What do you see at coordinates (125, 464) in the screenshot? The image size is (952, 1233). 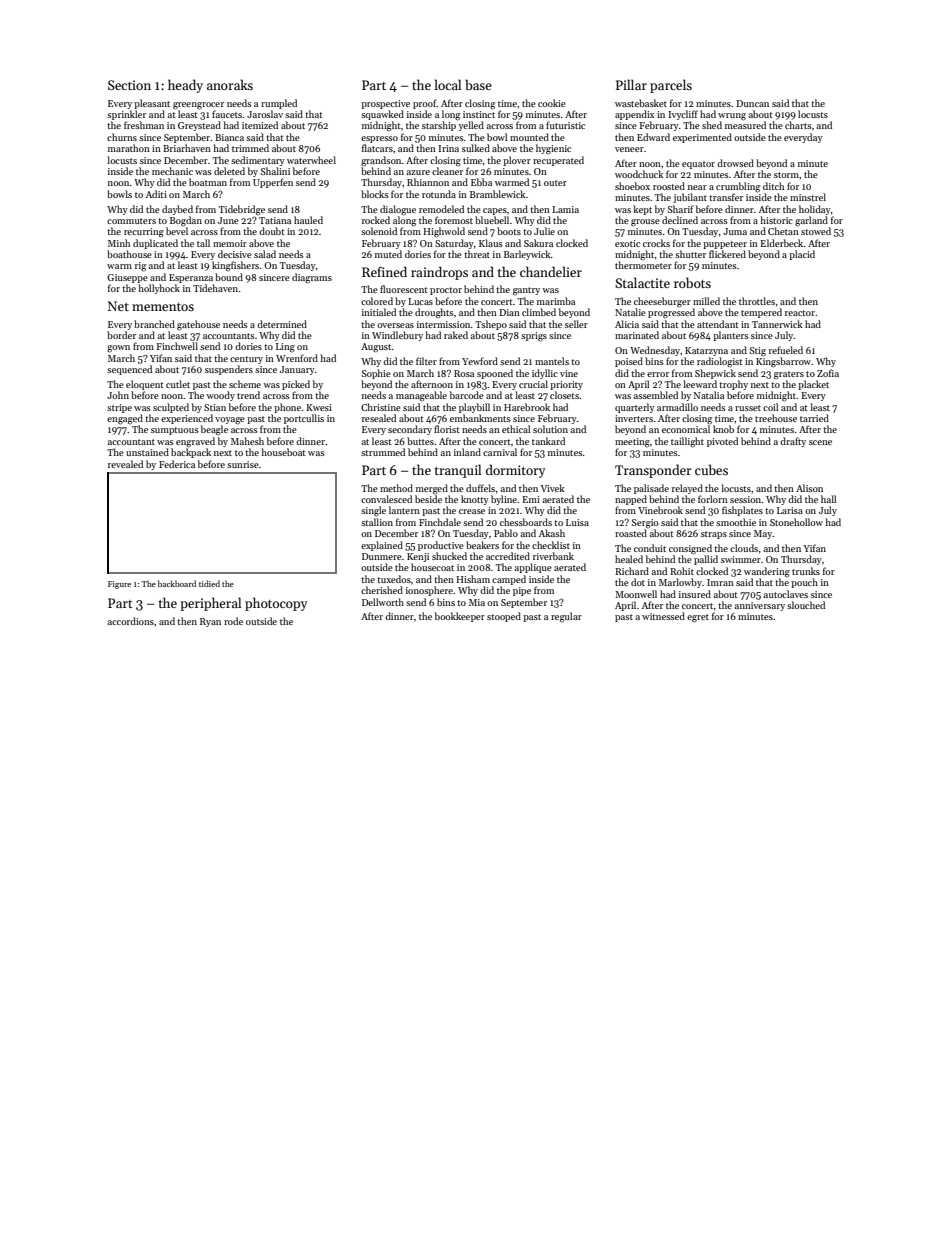 I see `revealed` at bounding box center [125, 464].
